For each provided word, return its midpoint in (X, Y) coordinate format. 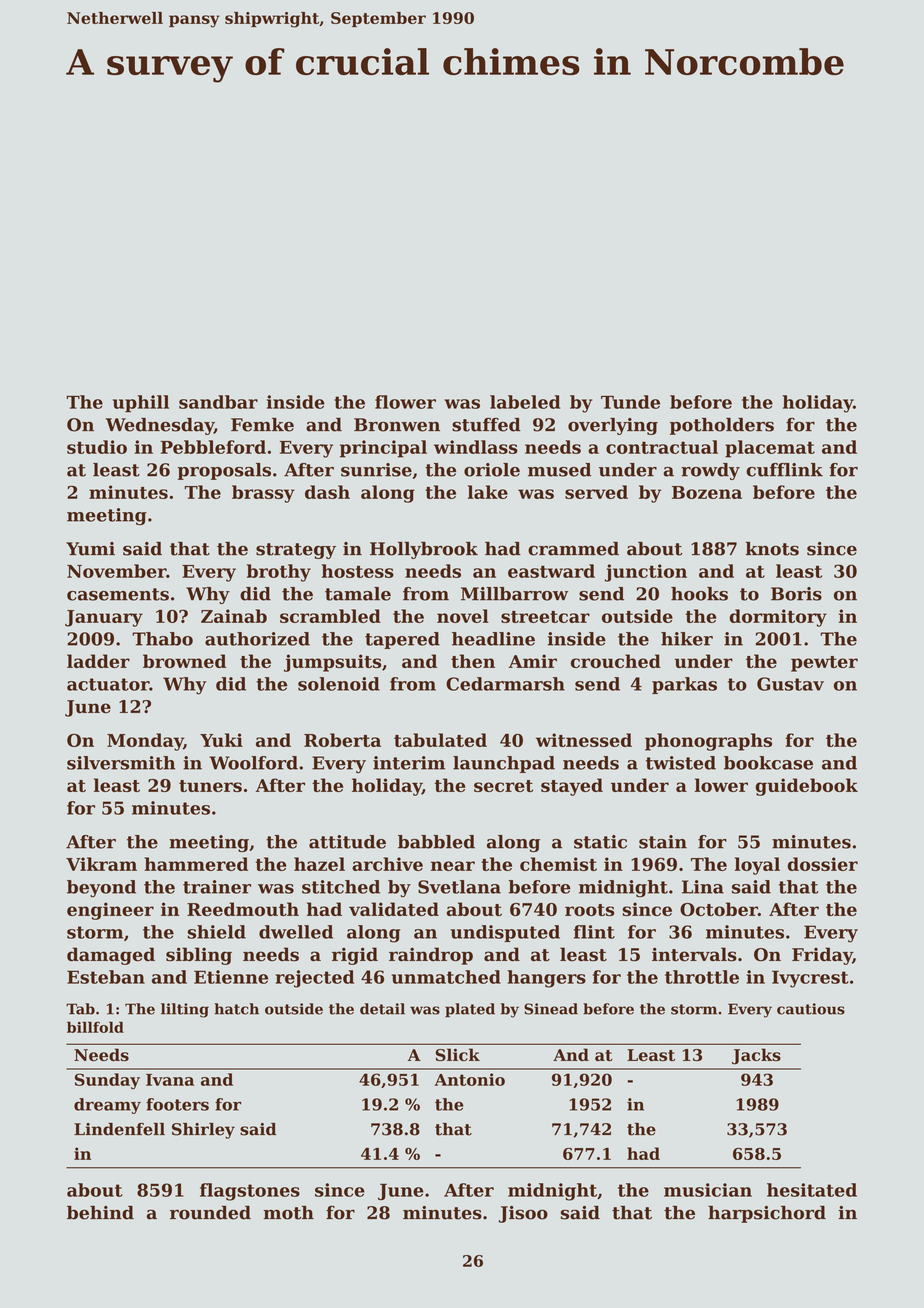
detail (382, 1009)
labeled (525, 402)
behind (100, 1212)
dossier (823, 864)
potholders (722, 426)
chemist (558, 864)
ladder (98, 661)
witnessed (584, 740)
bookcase (768, 763)
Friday (822, 956)
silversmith (121, 763)
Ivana (170, 1080)
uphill (141, 404)
